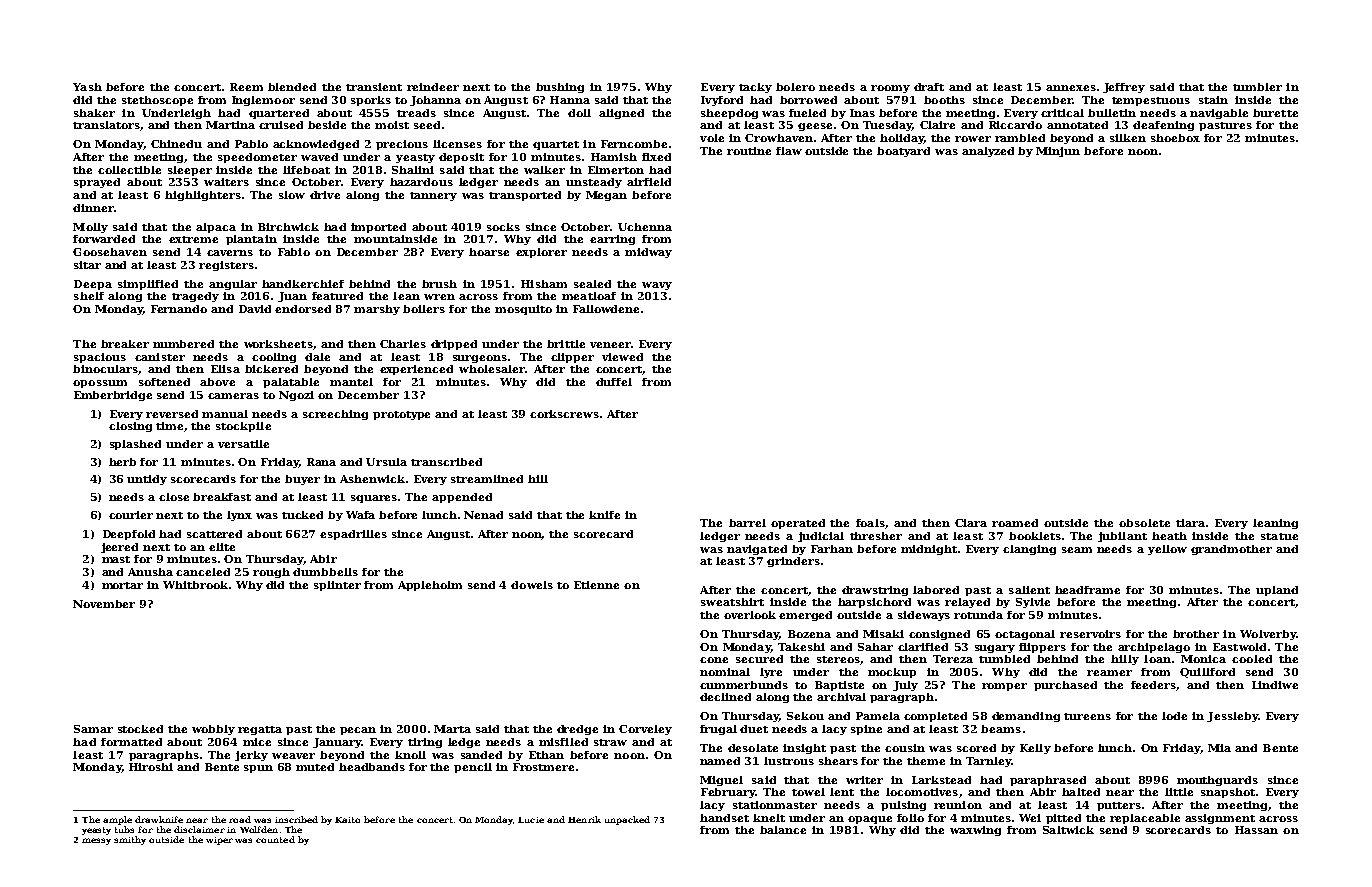  Describe the element at coordinates (87, 87) in the image. I see `Yash` at that location.
